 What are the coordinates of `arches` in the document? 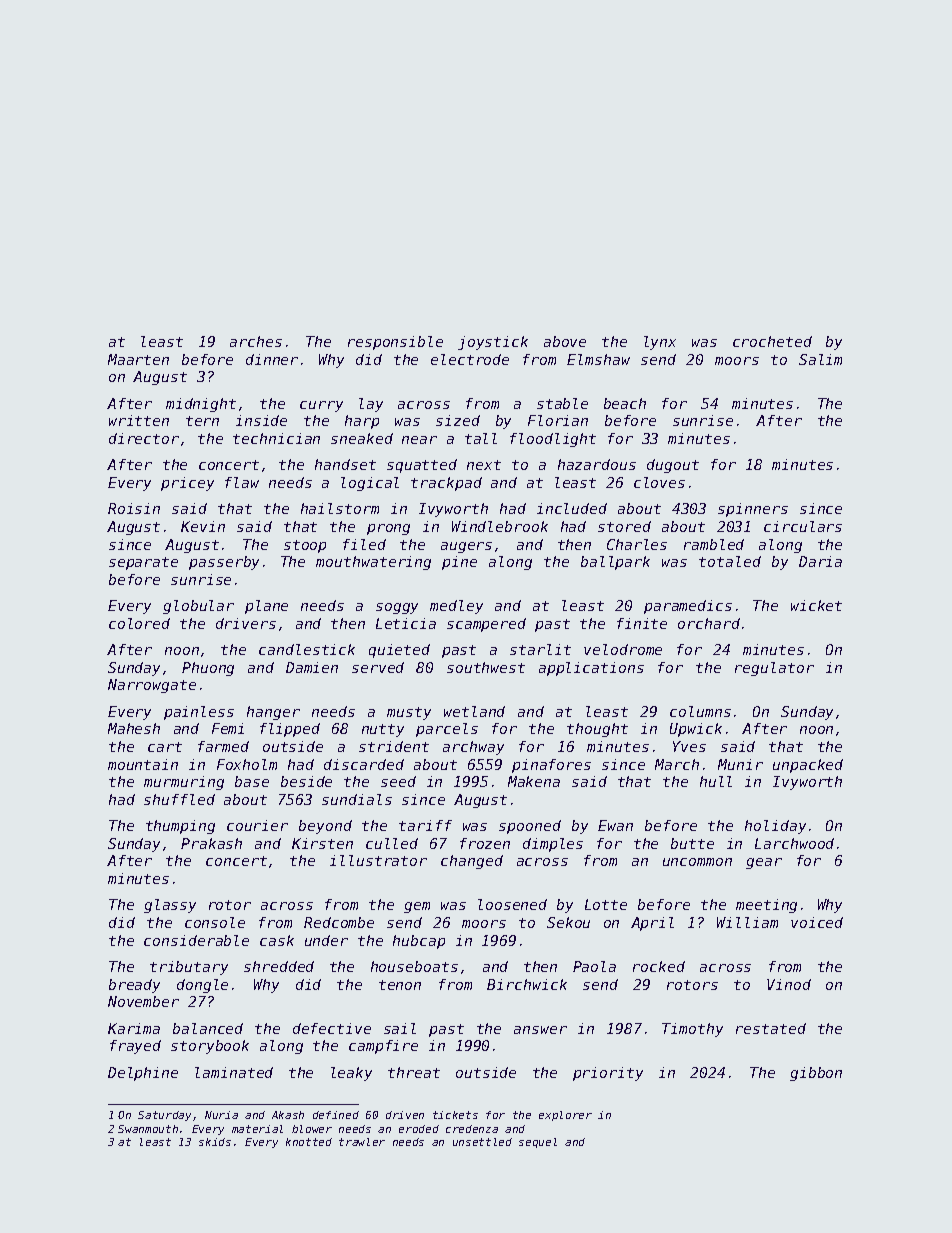 It's located at (256, 341).
